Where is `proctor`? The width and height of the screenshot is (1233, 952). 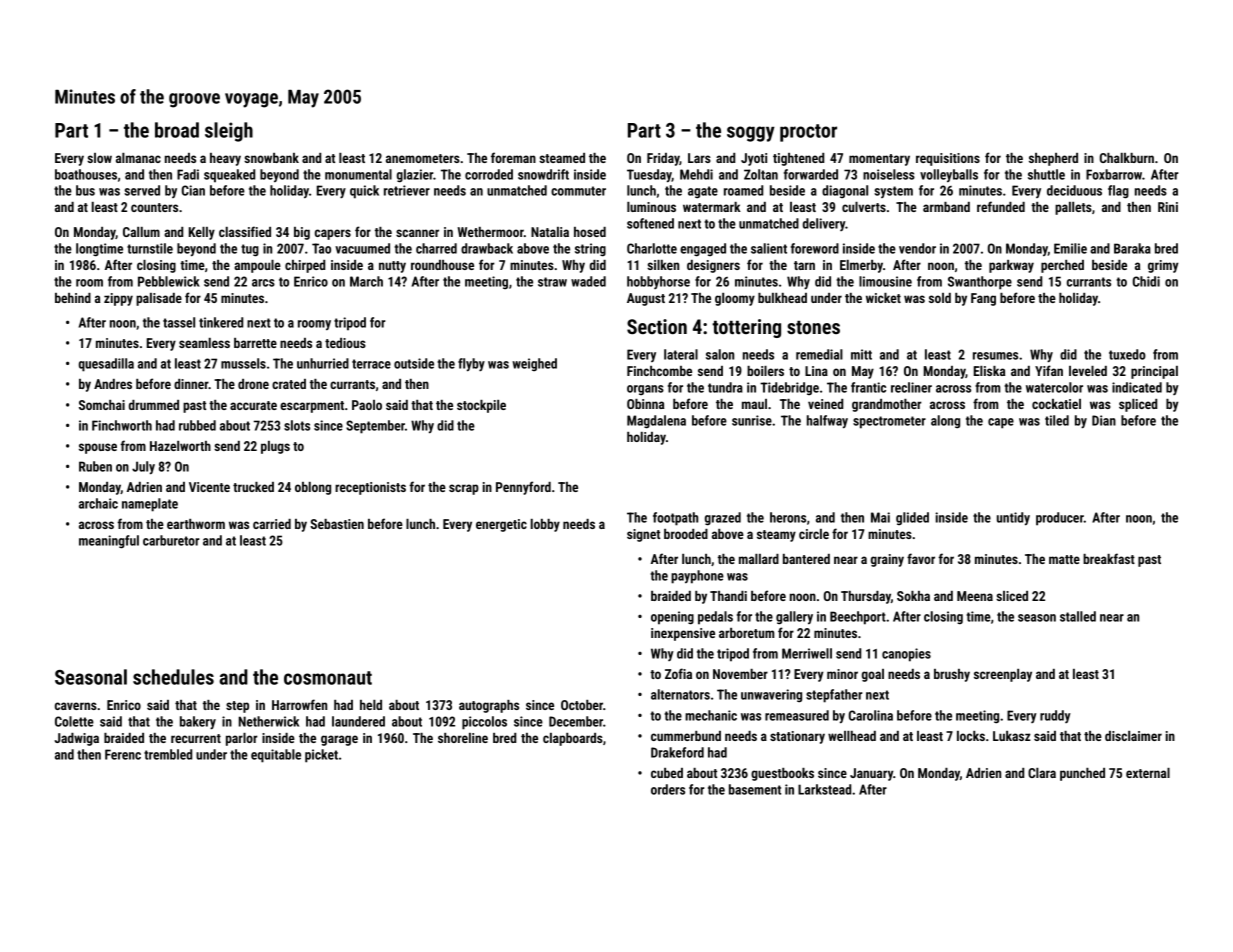
proctor is located at coordinates (808, 133).
